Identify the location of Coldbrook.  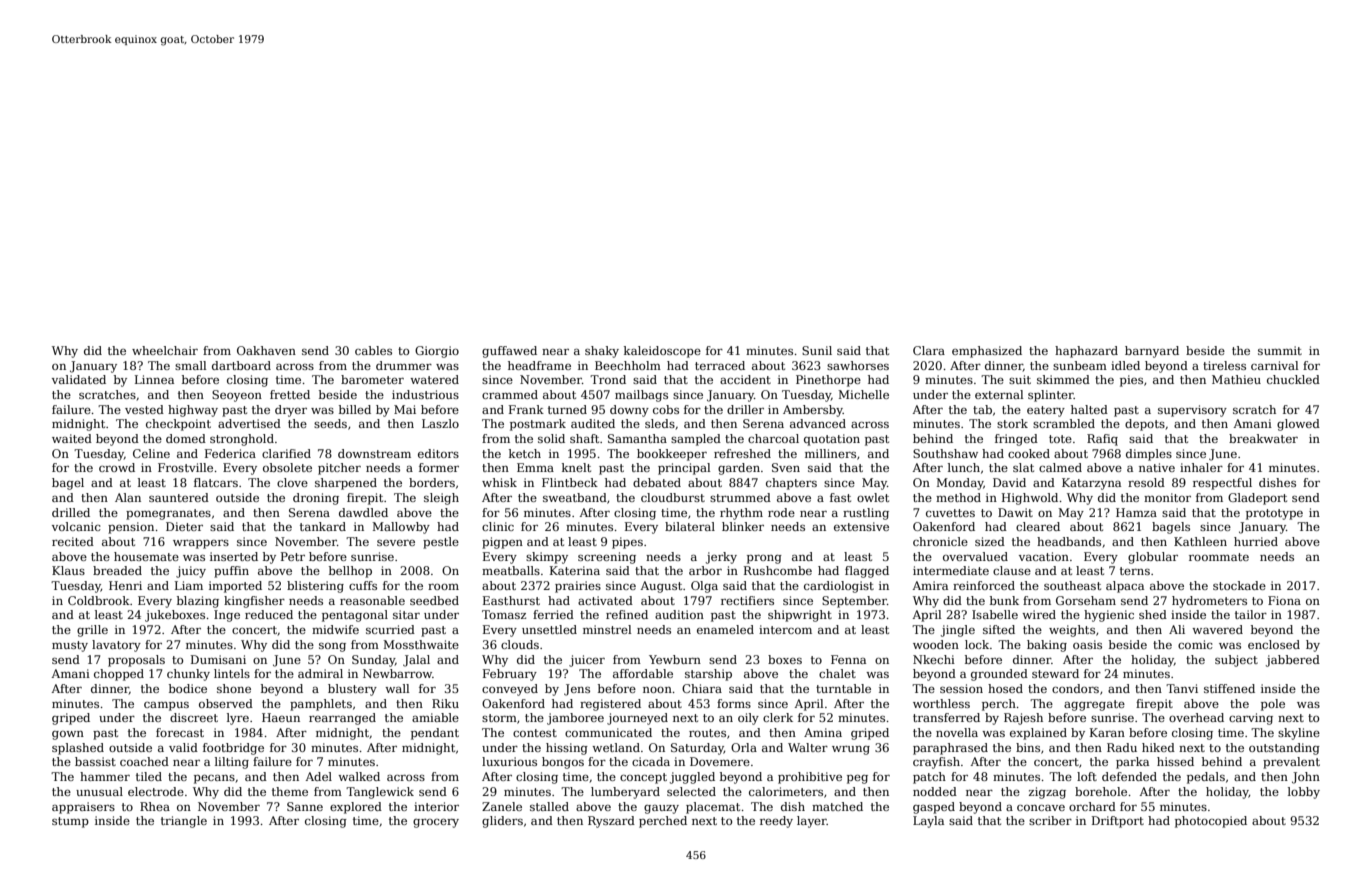
(99, 600).
